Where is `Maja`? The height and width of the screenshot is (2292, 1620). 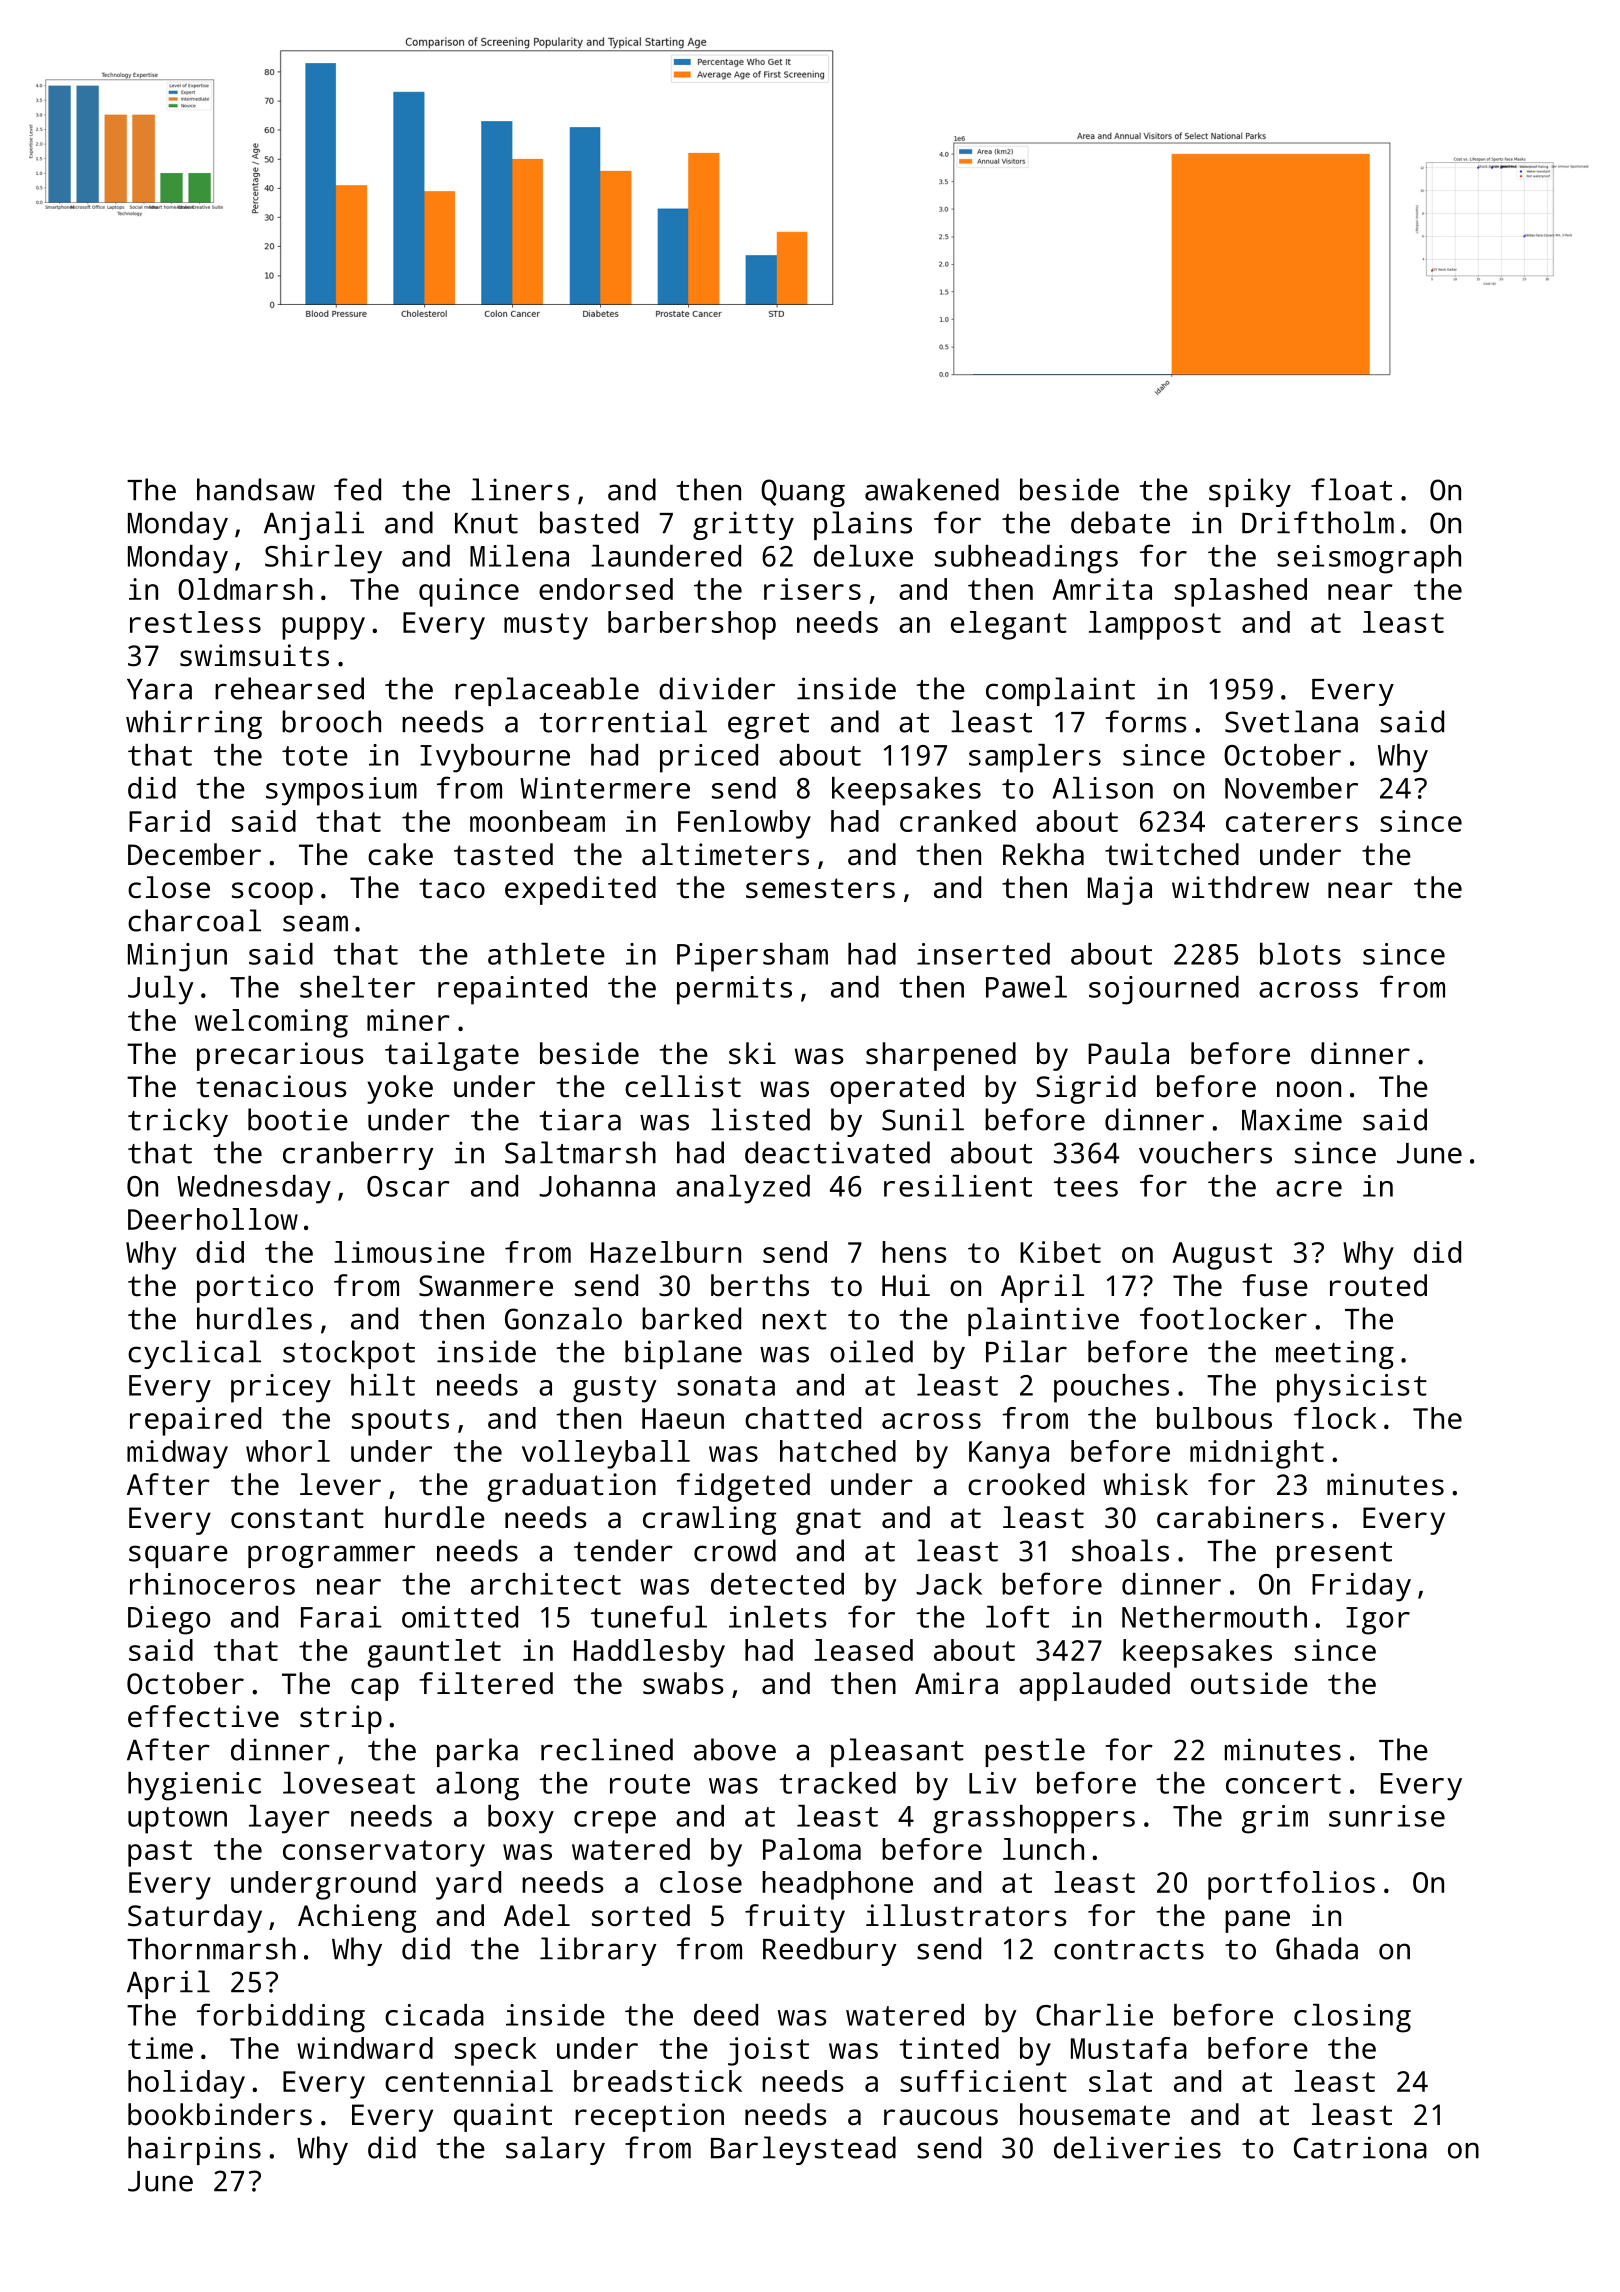 Maja is located at coordinates (1120, 890).
